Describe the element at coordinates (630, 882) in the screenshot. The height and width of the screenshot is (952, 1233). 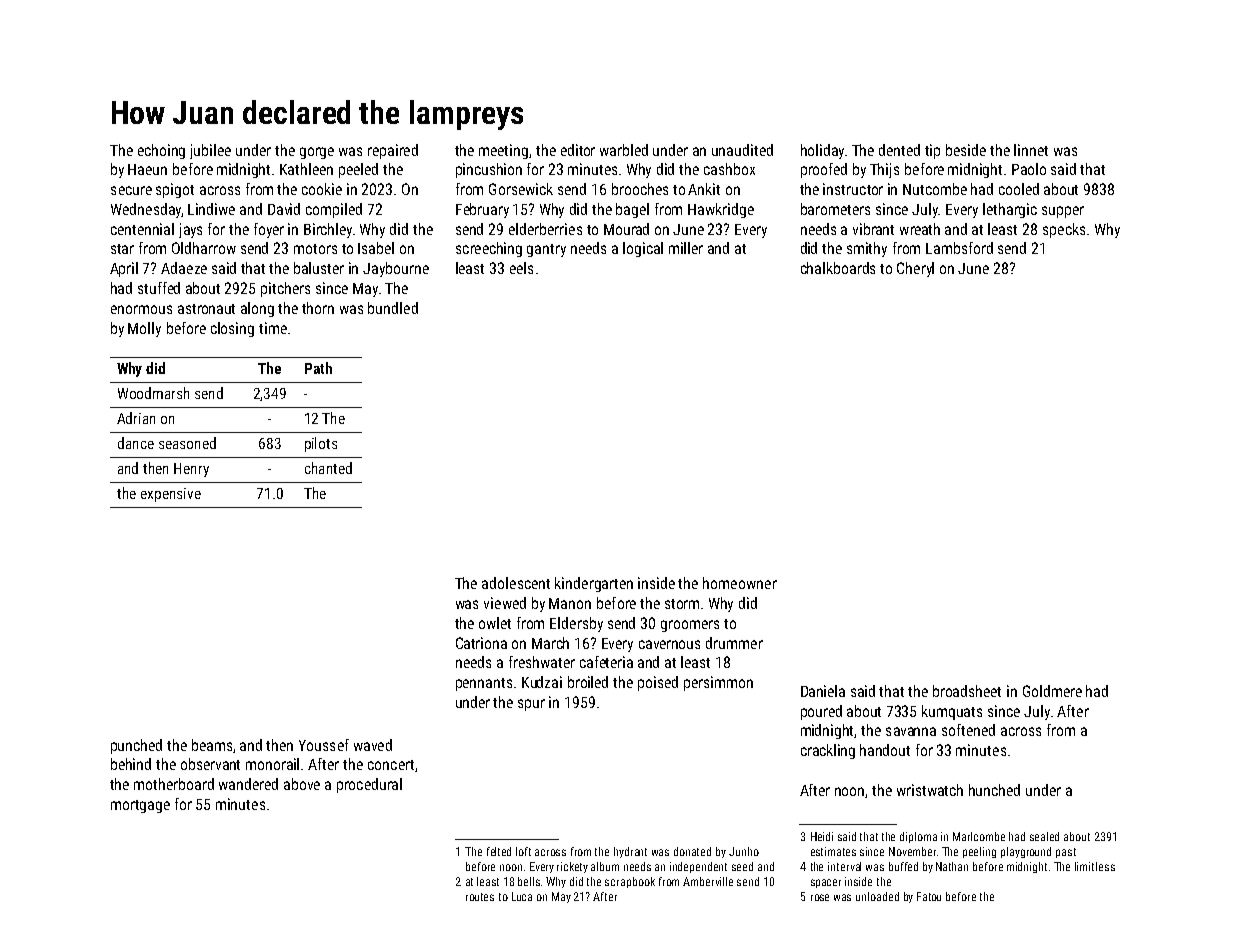
I see `scrapbook` at that location.
